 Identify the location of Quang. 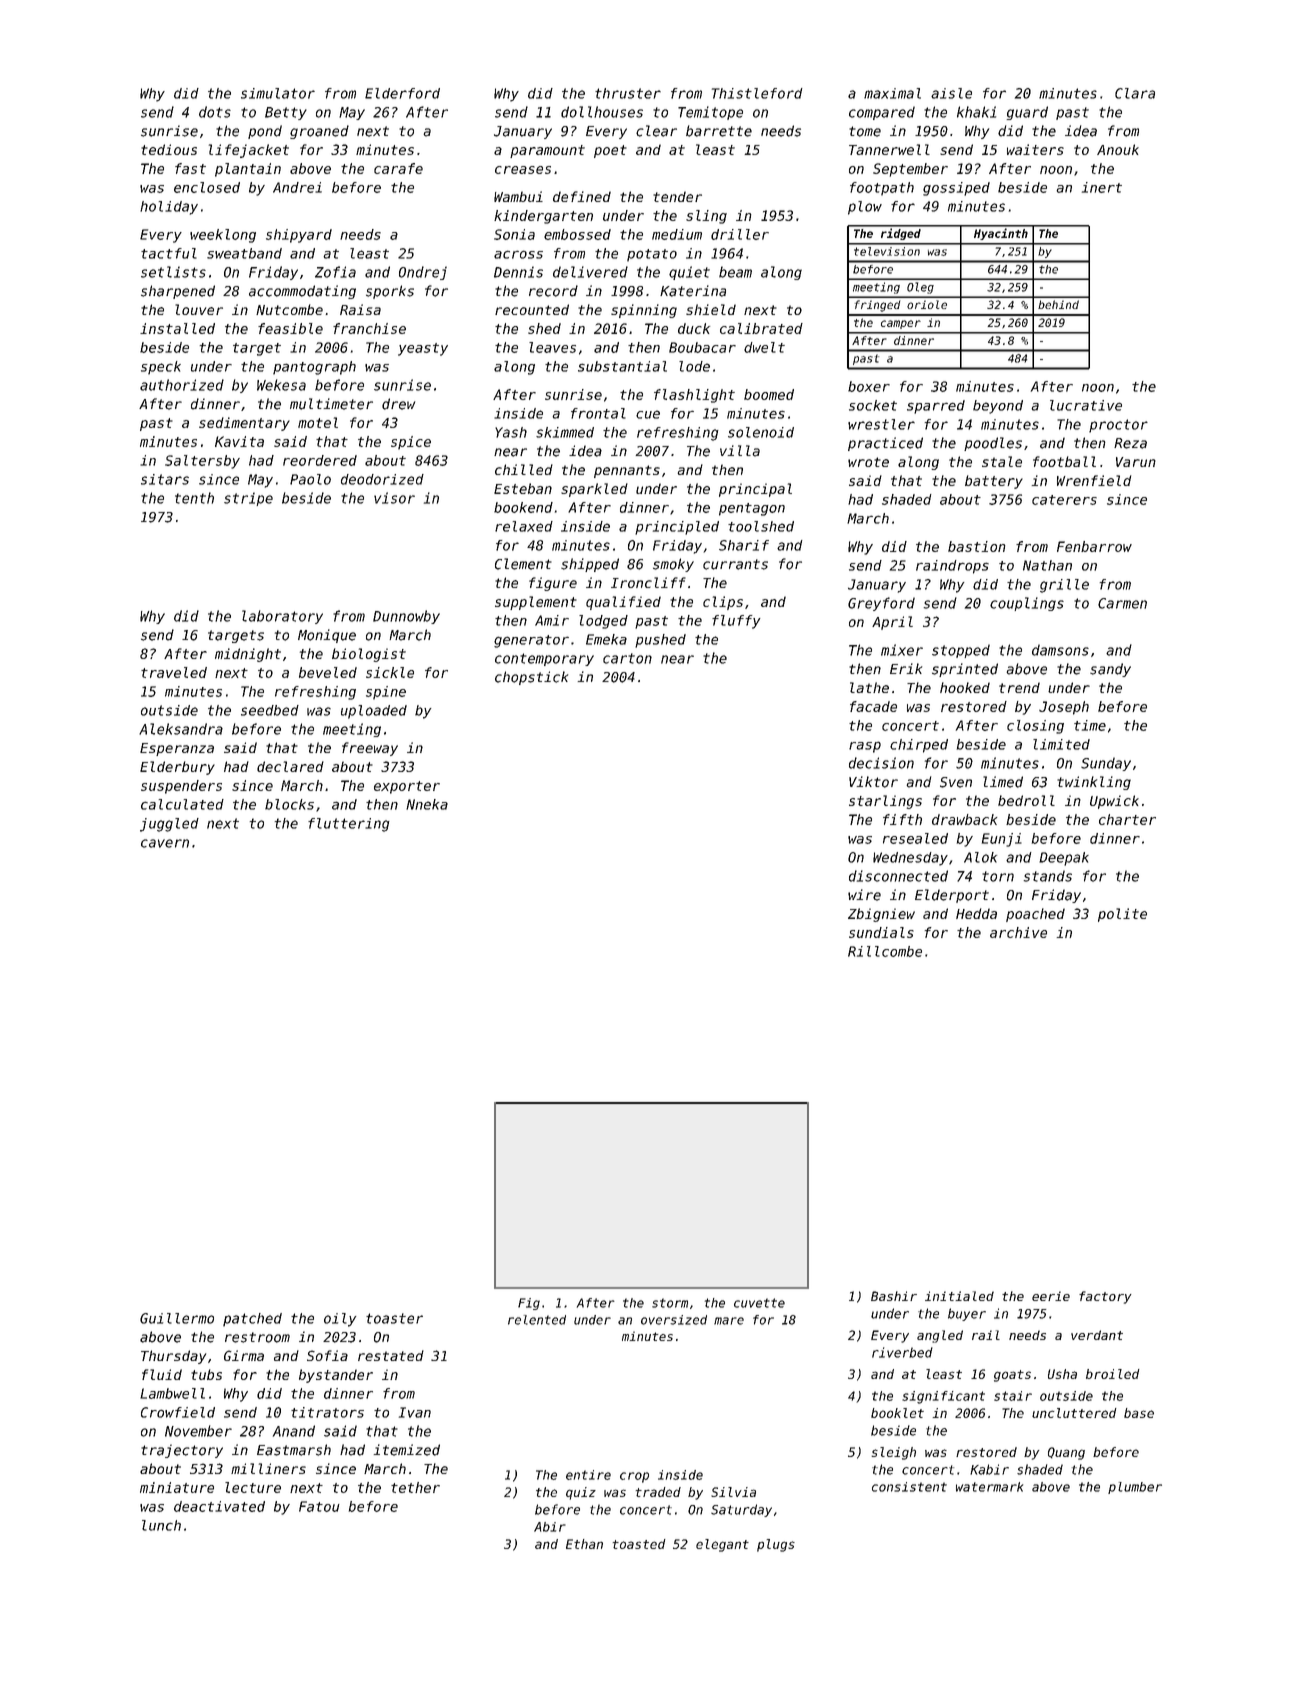
(1066, 1453).
